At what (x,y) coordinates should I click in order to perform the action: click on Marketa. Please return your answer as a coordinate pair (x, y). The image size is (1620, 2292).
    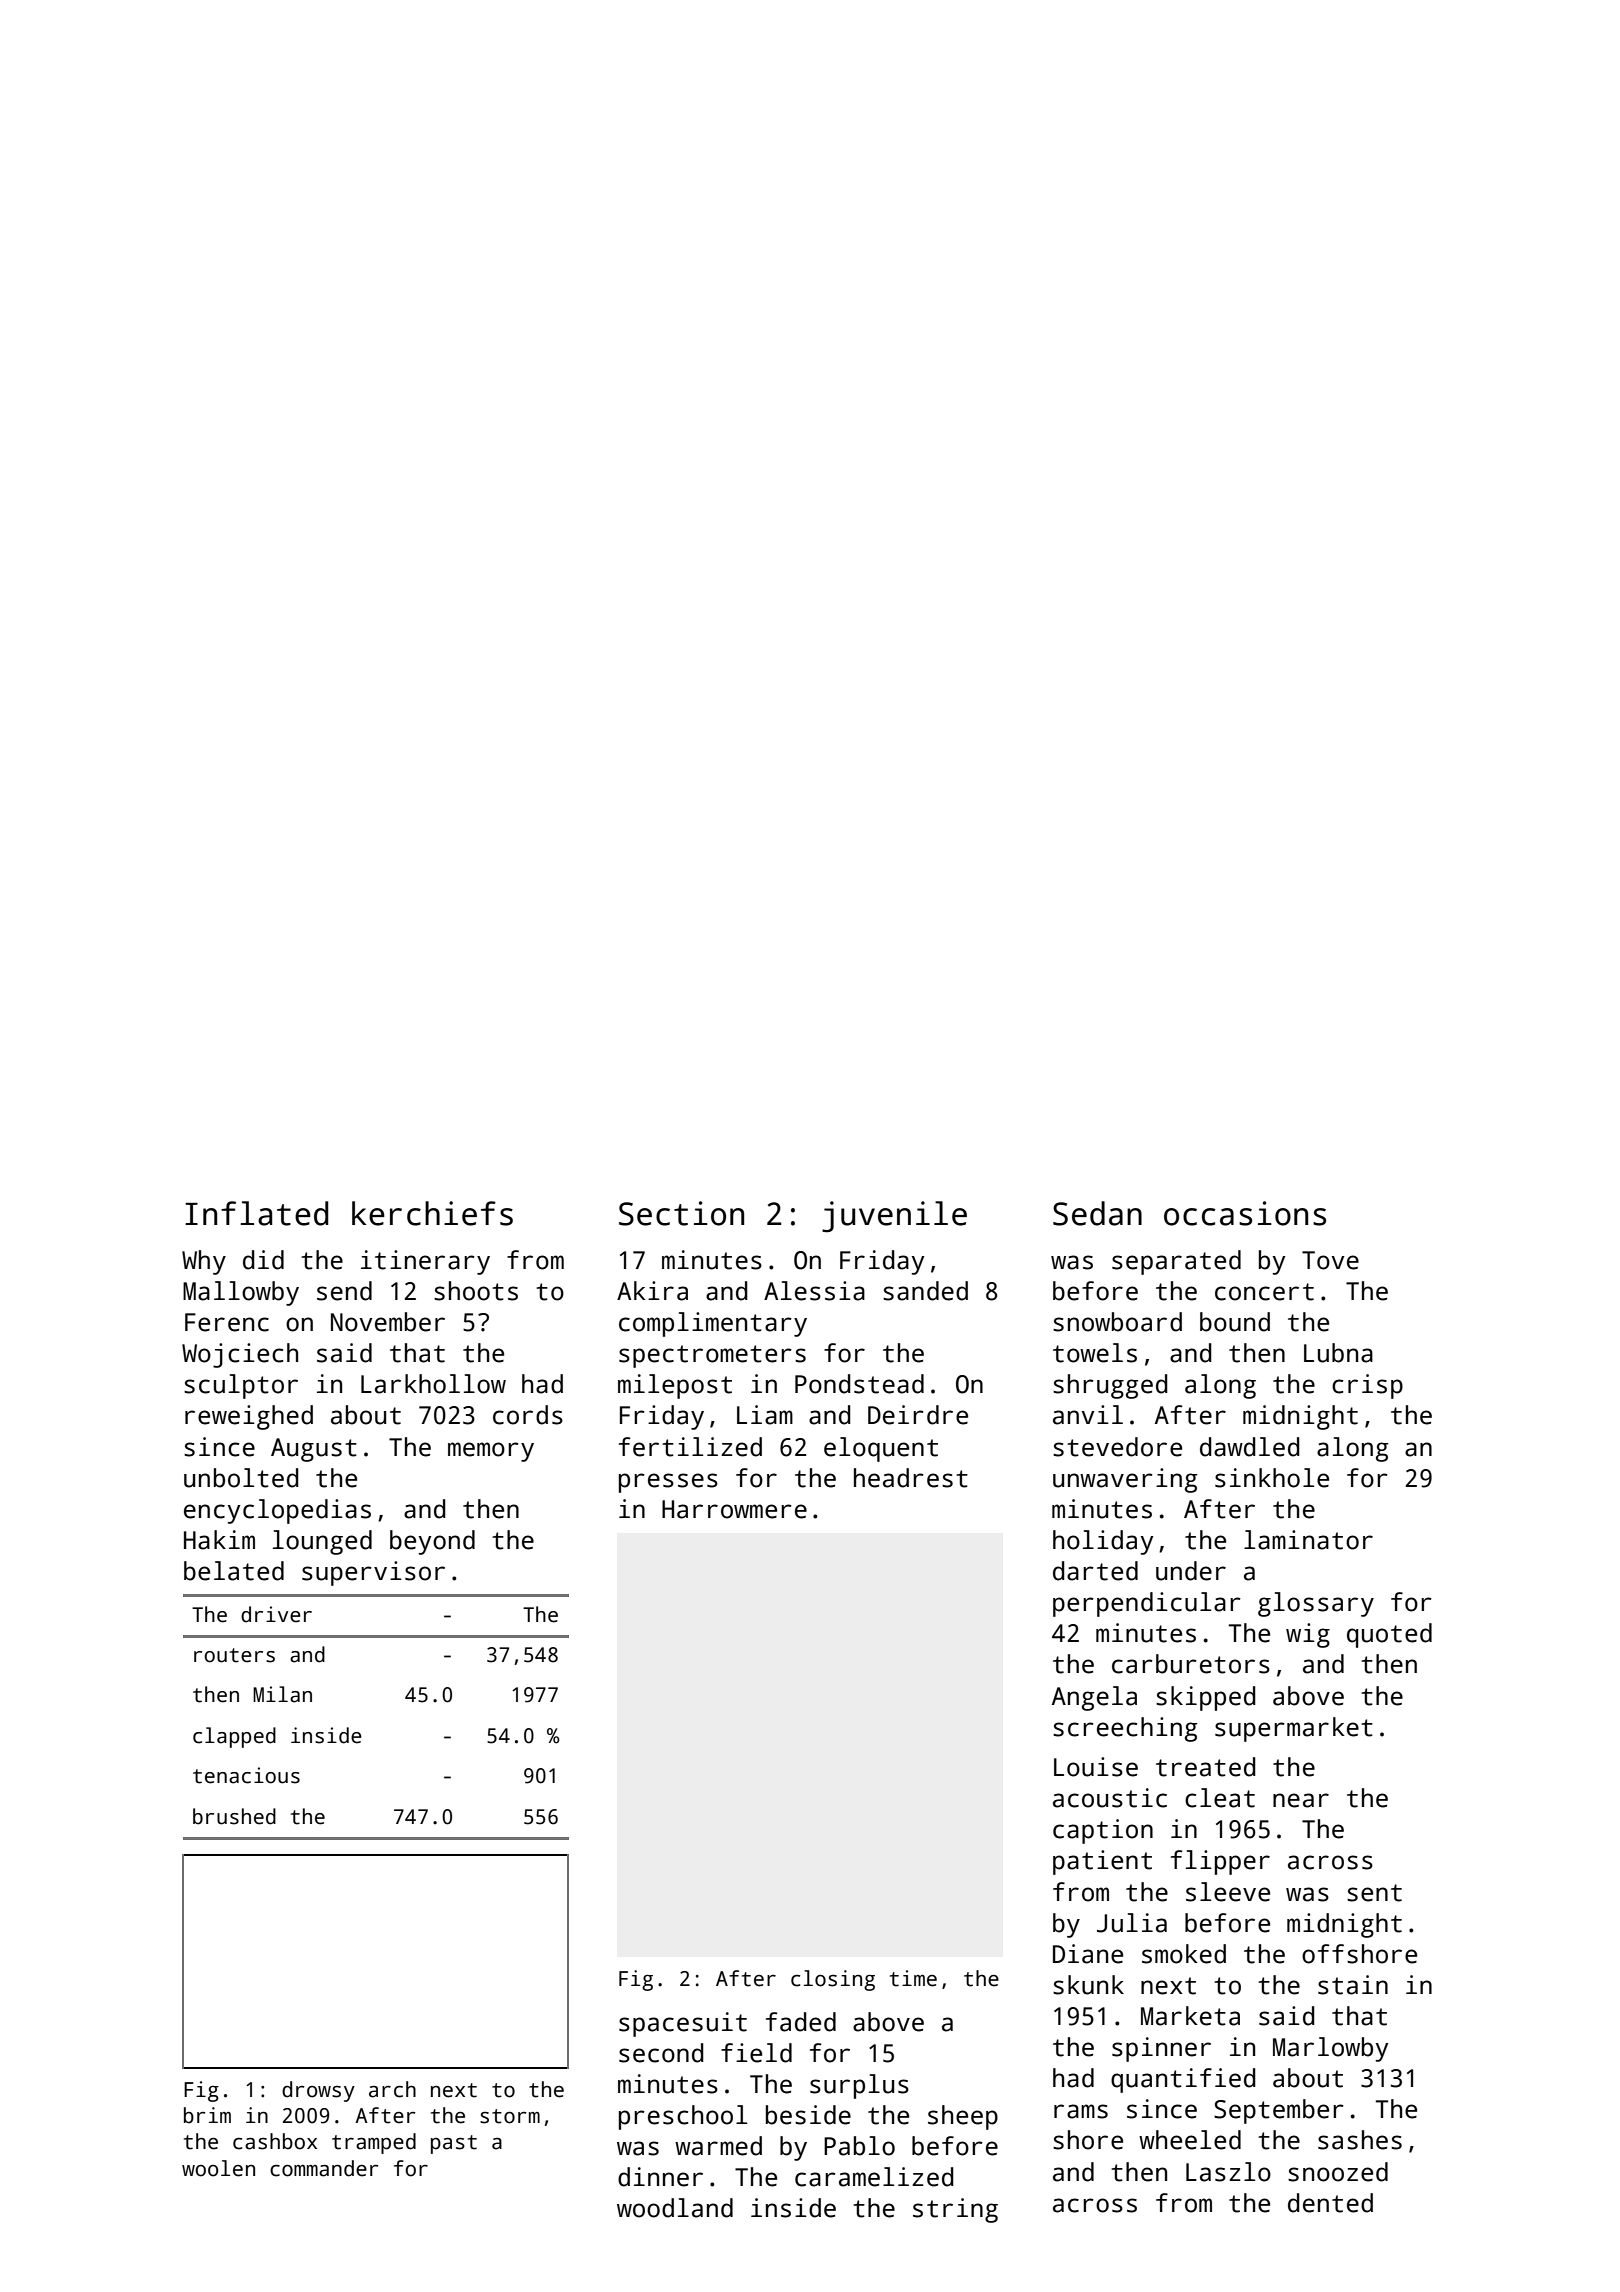
    Looking at the image, I should click on (1190, 2016).
